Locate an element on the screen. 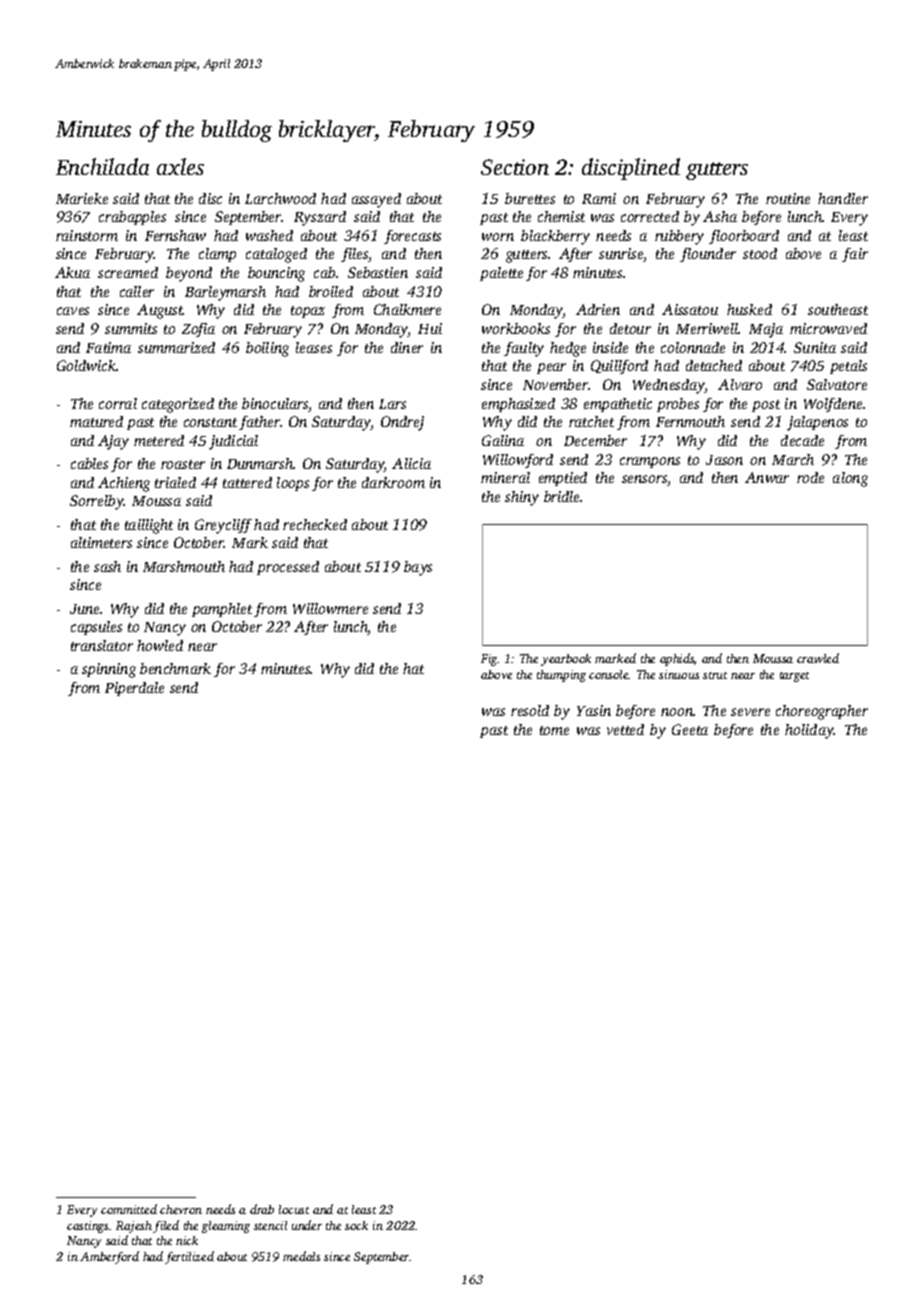 The width and height of the screenshot is (924, 1308). bridle is located at coordinates (562, 496).
